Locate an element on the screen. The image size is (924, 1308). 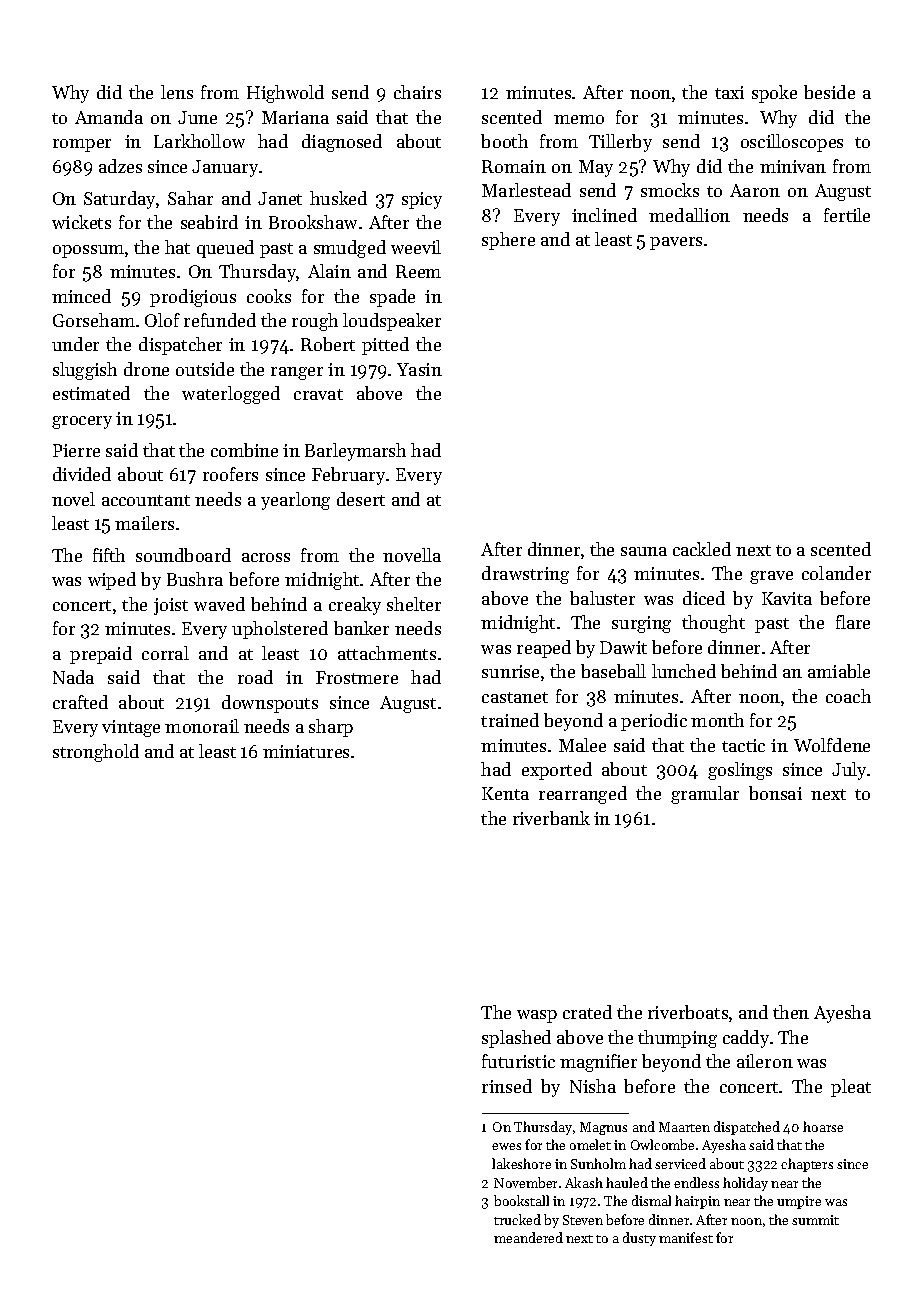
reaped is located at coordinates (544, 649).
